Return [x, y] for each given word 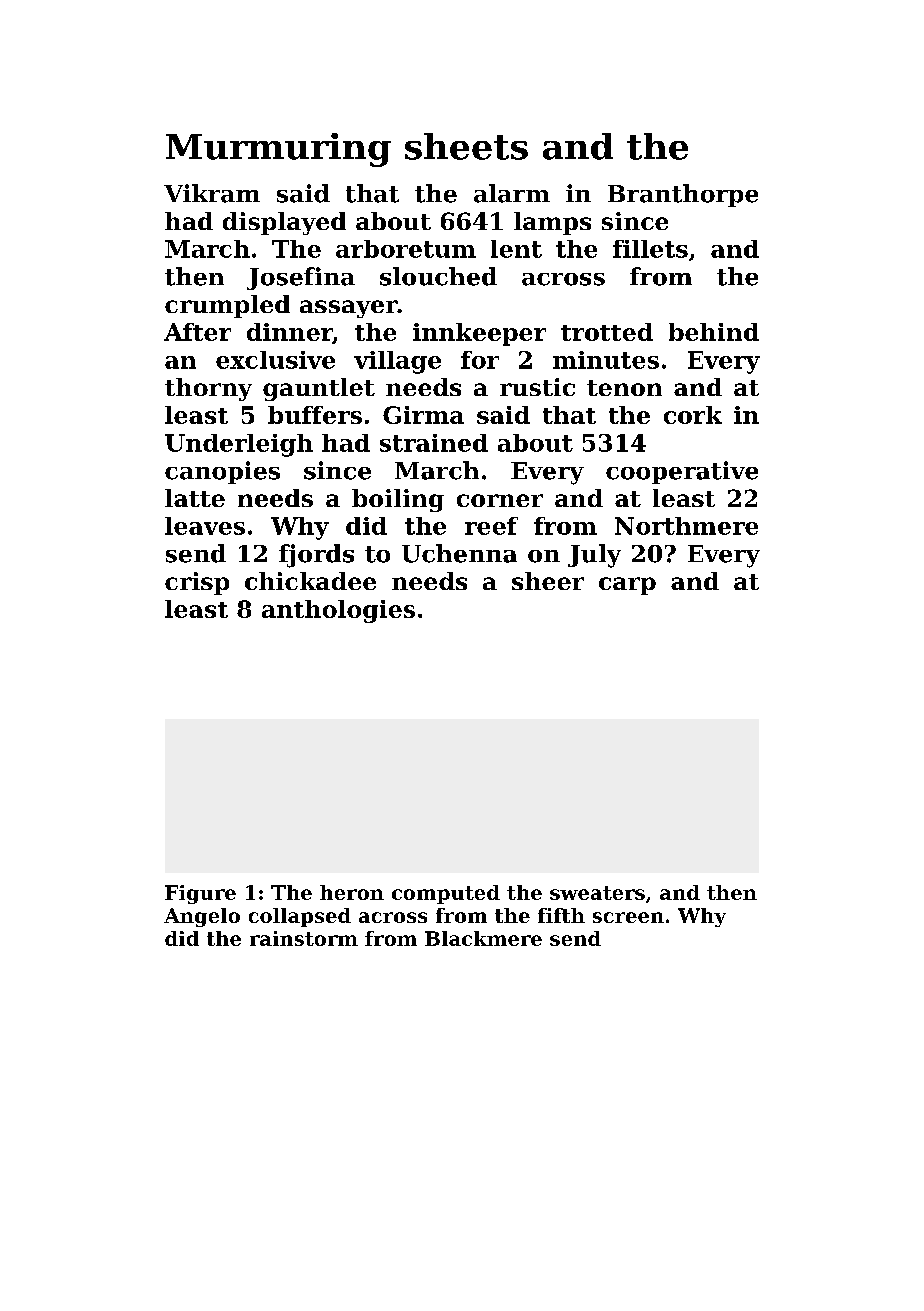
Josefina [301, 278]
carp [627, 586]
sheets [466, 146]
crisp [197, 583]
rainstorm [304, 938]
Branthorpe [683, 195]
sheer [548, 581]
